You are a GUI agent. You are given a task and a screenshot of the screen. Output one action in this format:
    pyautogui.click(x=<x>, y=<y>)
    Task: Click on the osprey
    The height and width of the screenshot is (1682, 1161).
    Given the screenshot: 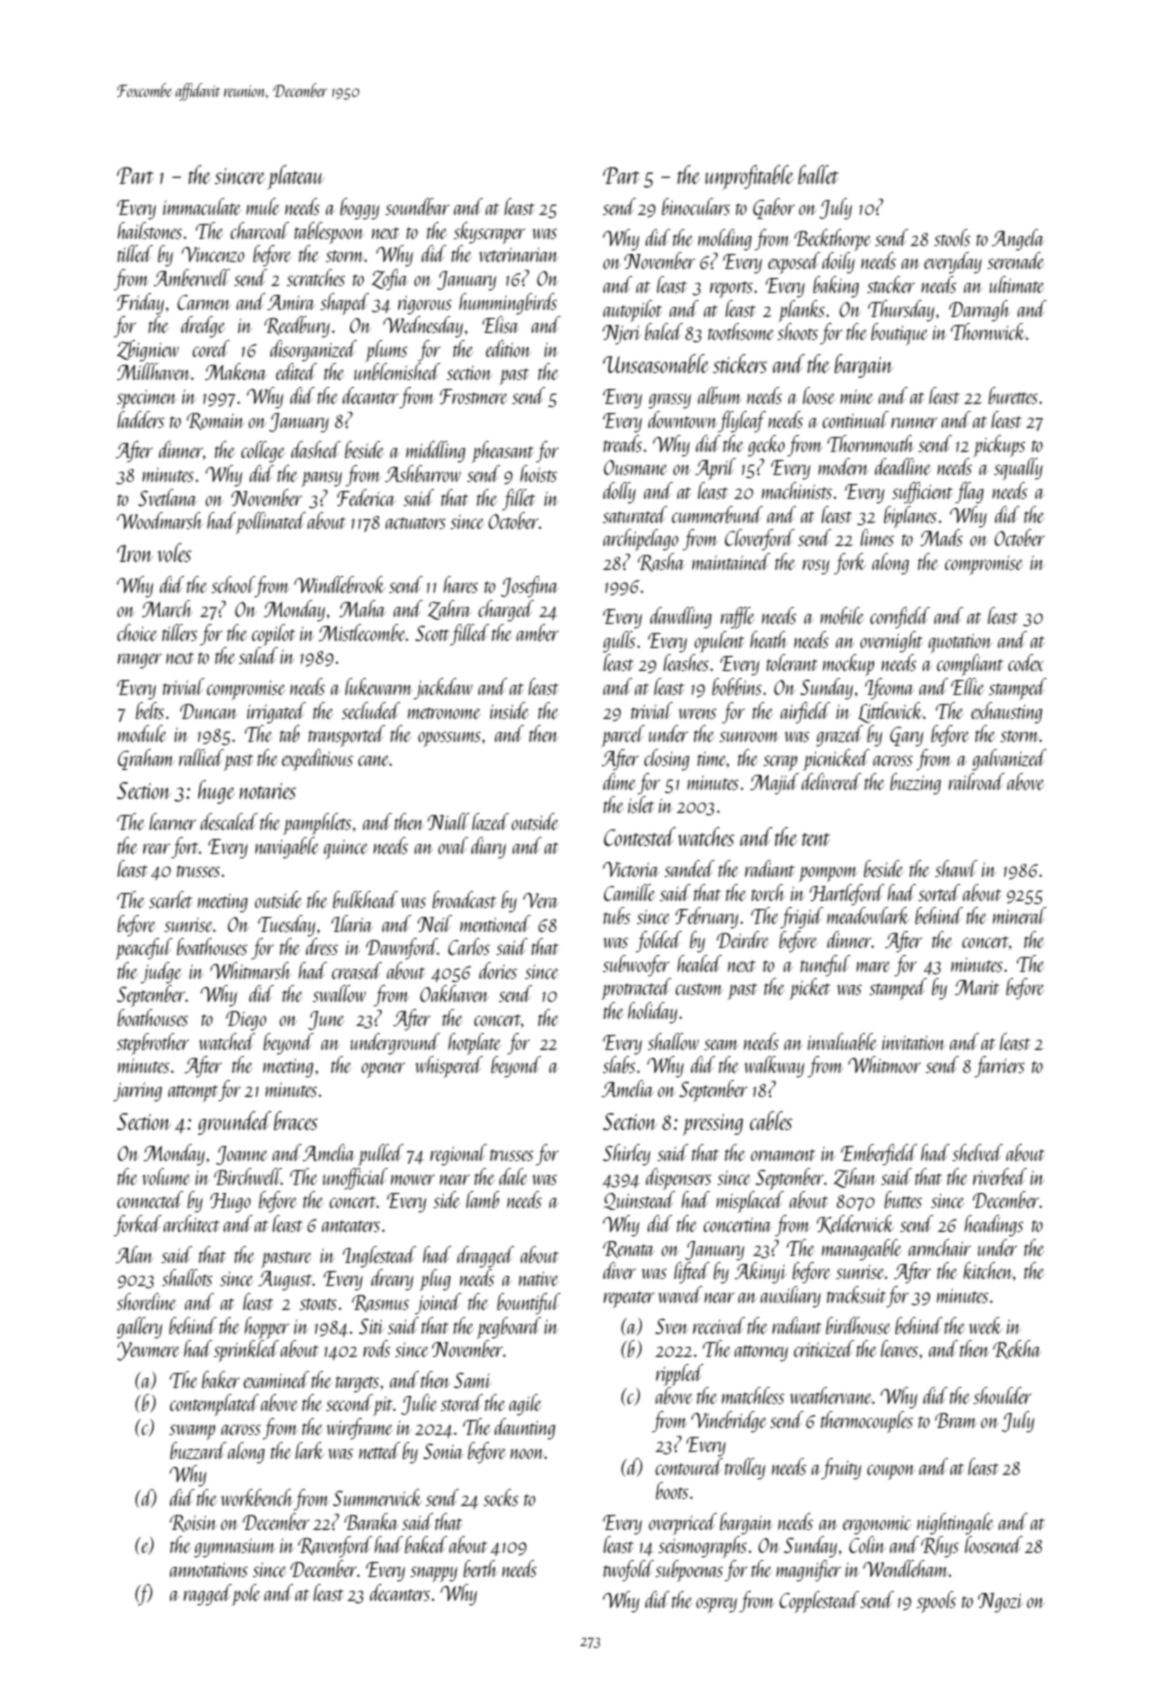 What is the action you would take?
    pyautogui.click(x=716, y=1605)
